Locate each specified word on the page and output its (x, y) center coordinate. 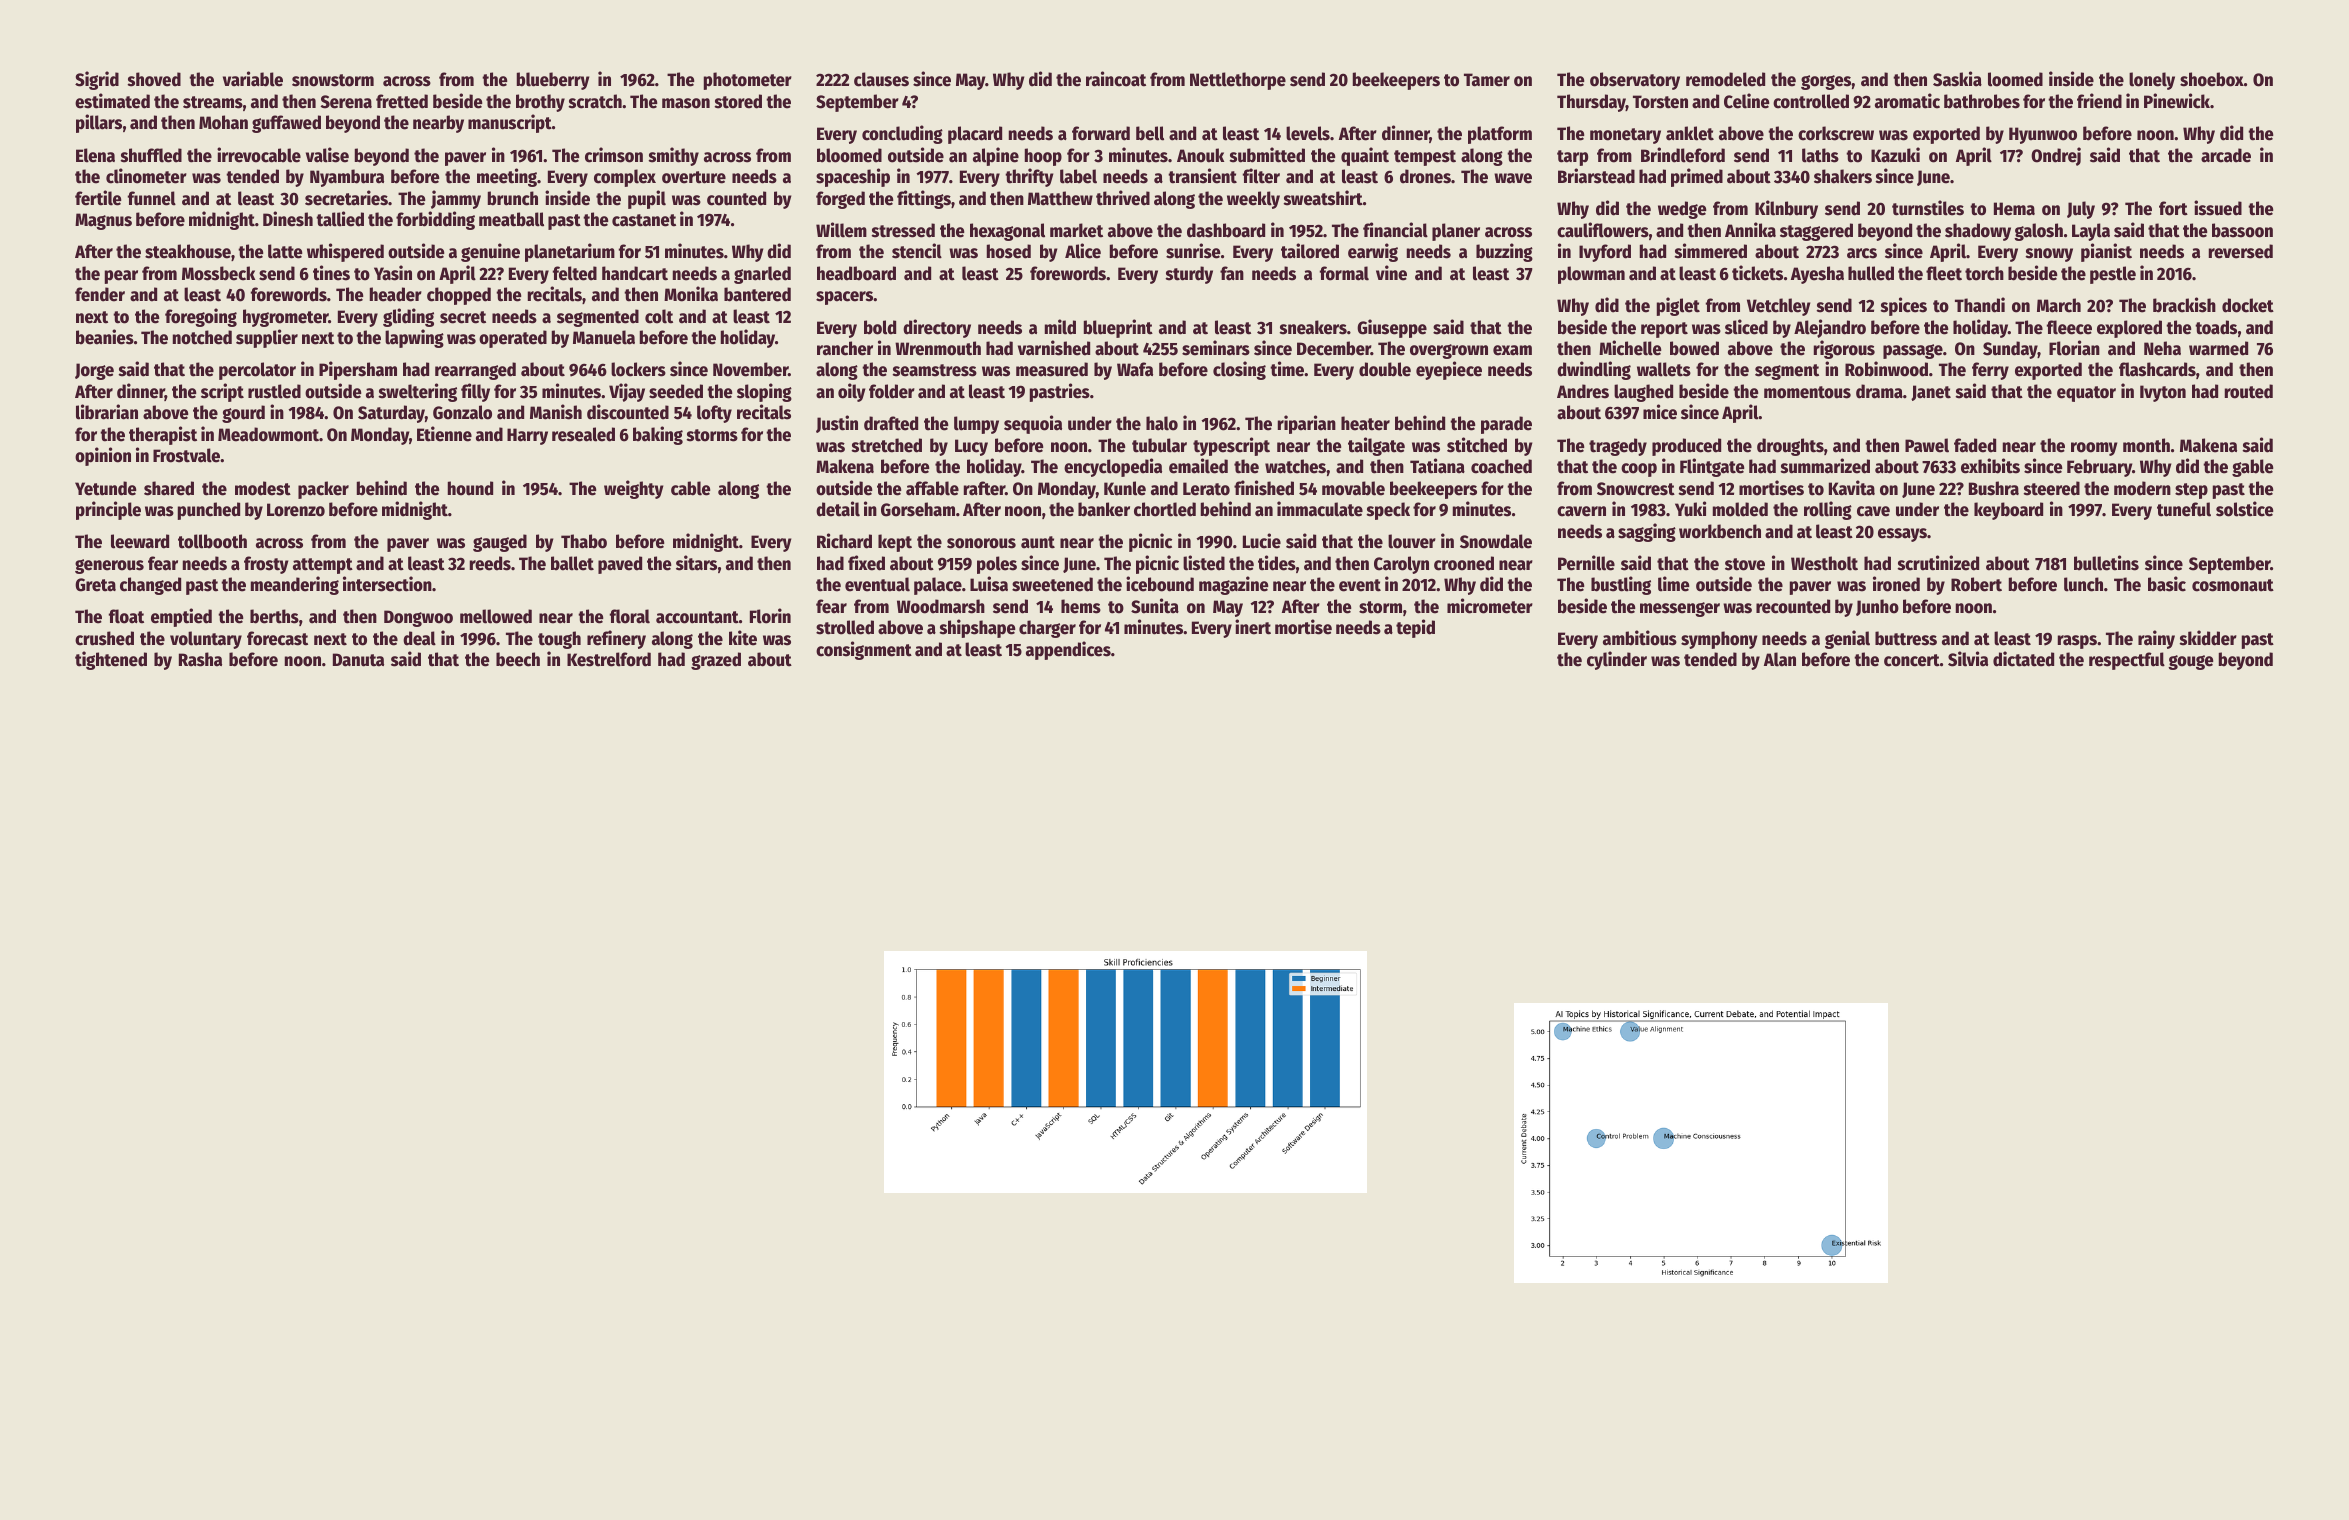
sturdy (1189, 275)
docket (2248, 305)
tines (331, 273)
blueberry (553, 81)
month (2146, 445)
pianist (2106, 252)
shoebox (2212, 79)
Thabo (584, 541)
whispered (345, 252)
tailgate (1376, 446)
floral (630, 616)
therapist (163, 435)
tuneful (2184, 509)
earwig (1373, 252)
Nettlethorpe (1238, 81)
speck (1388, 511)
